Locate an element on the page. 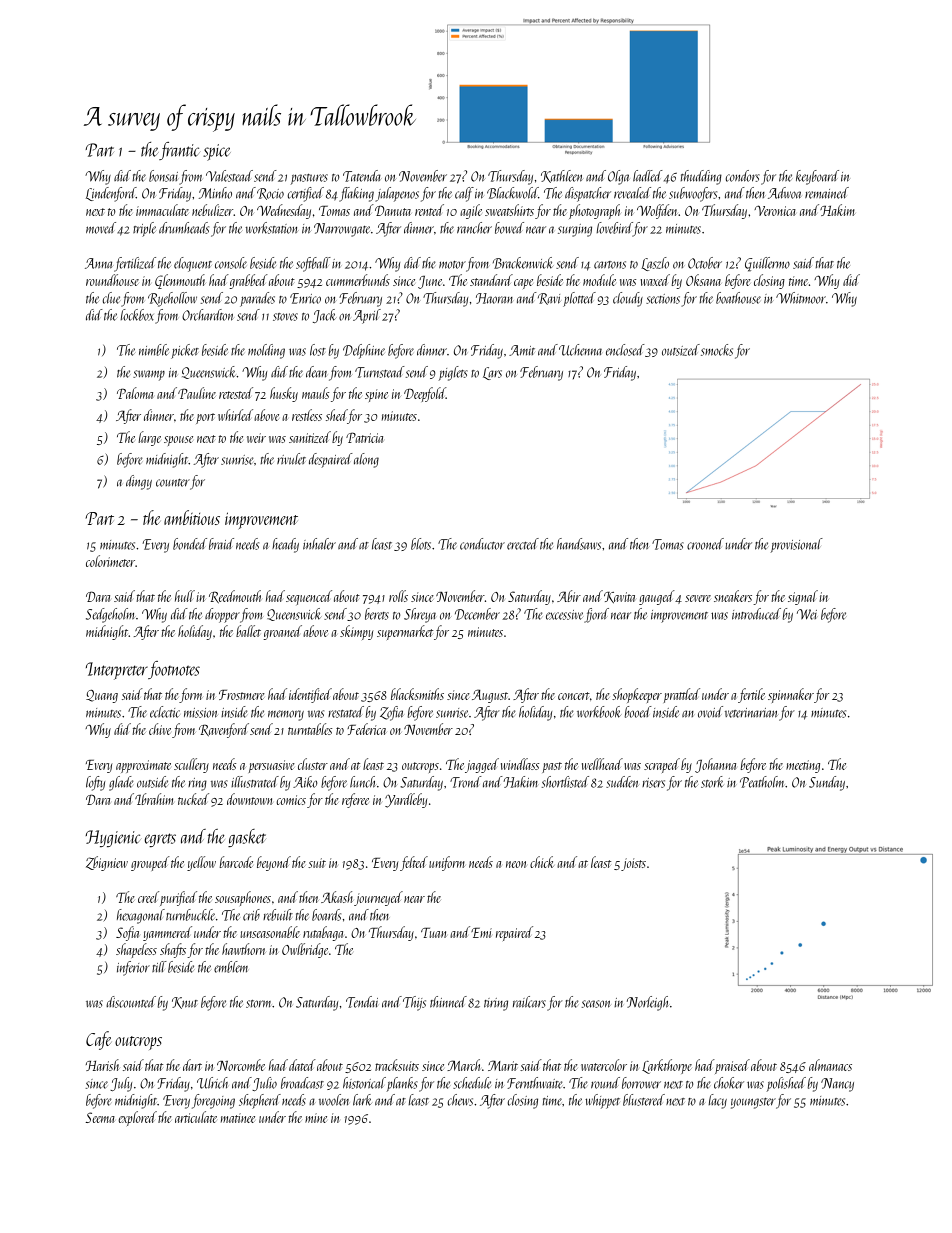 The width and height of the page is (952, 1233). Hygienic is located at coordinates (113, 838).
